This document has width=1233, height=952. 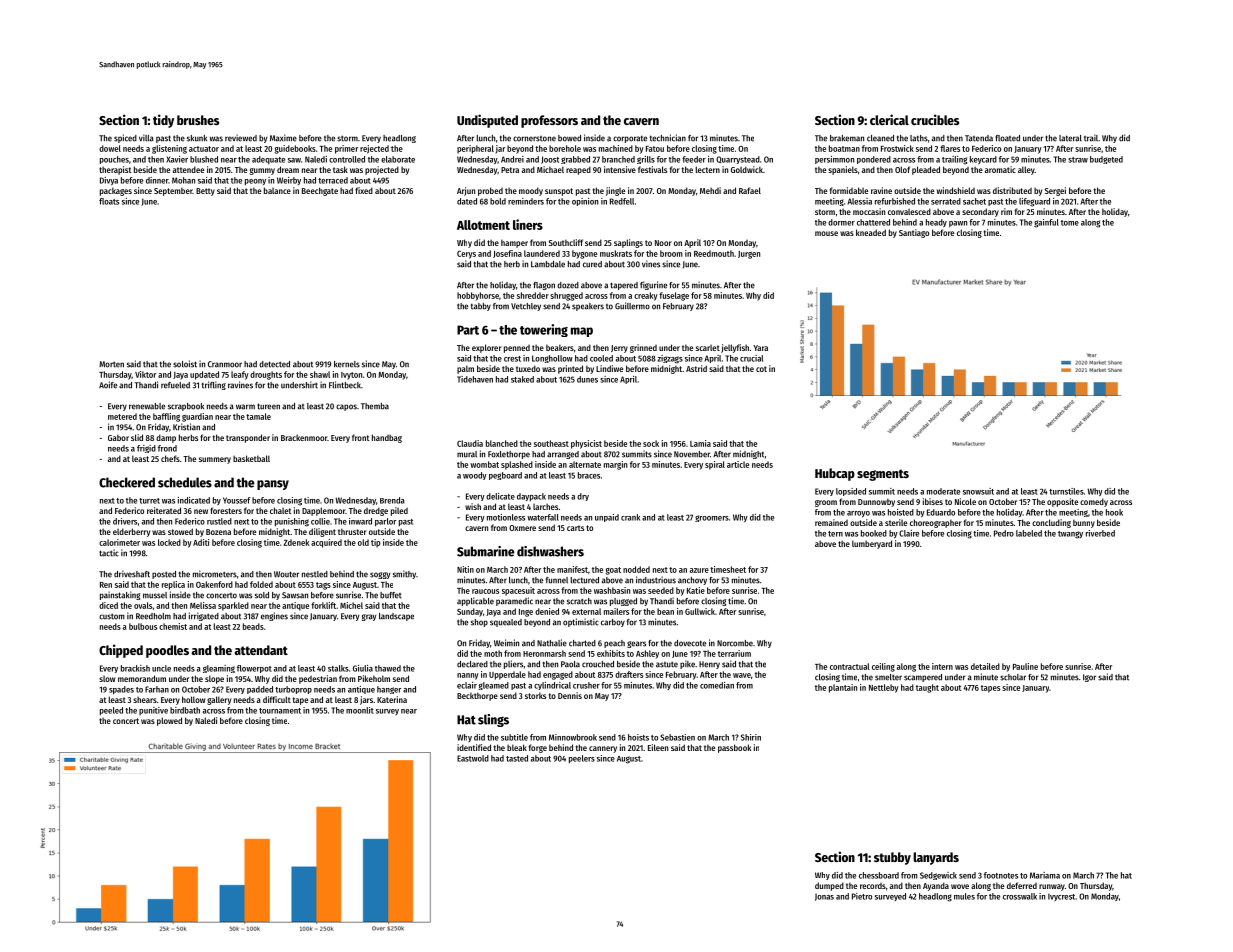 What do you see at coordinates (1034, 202) in the document?
I see `lifeguard` at bounding box center [1034, 202].
